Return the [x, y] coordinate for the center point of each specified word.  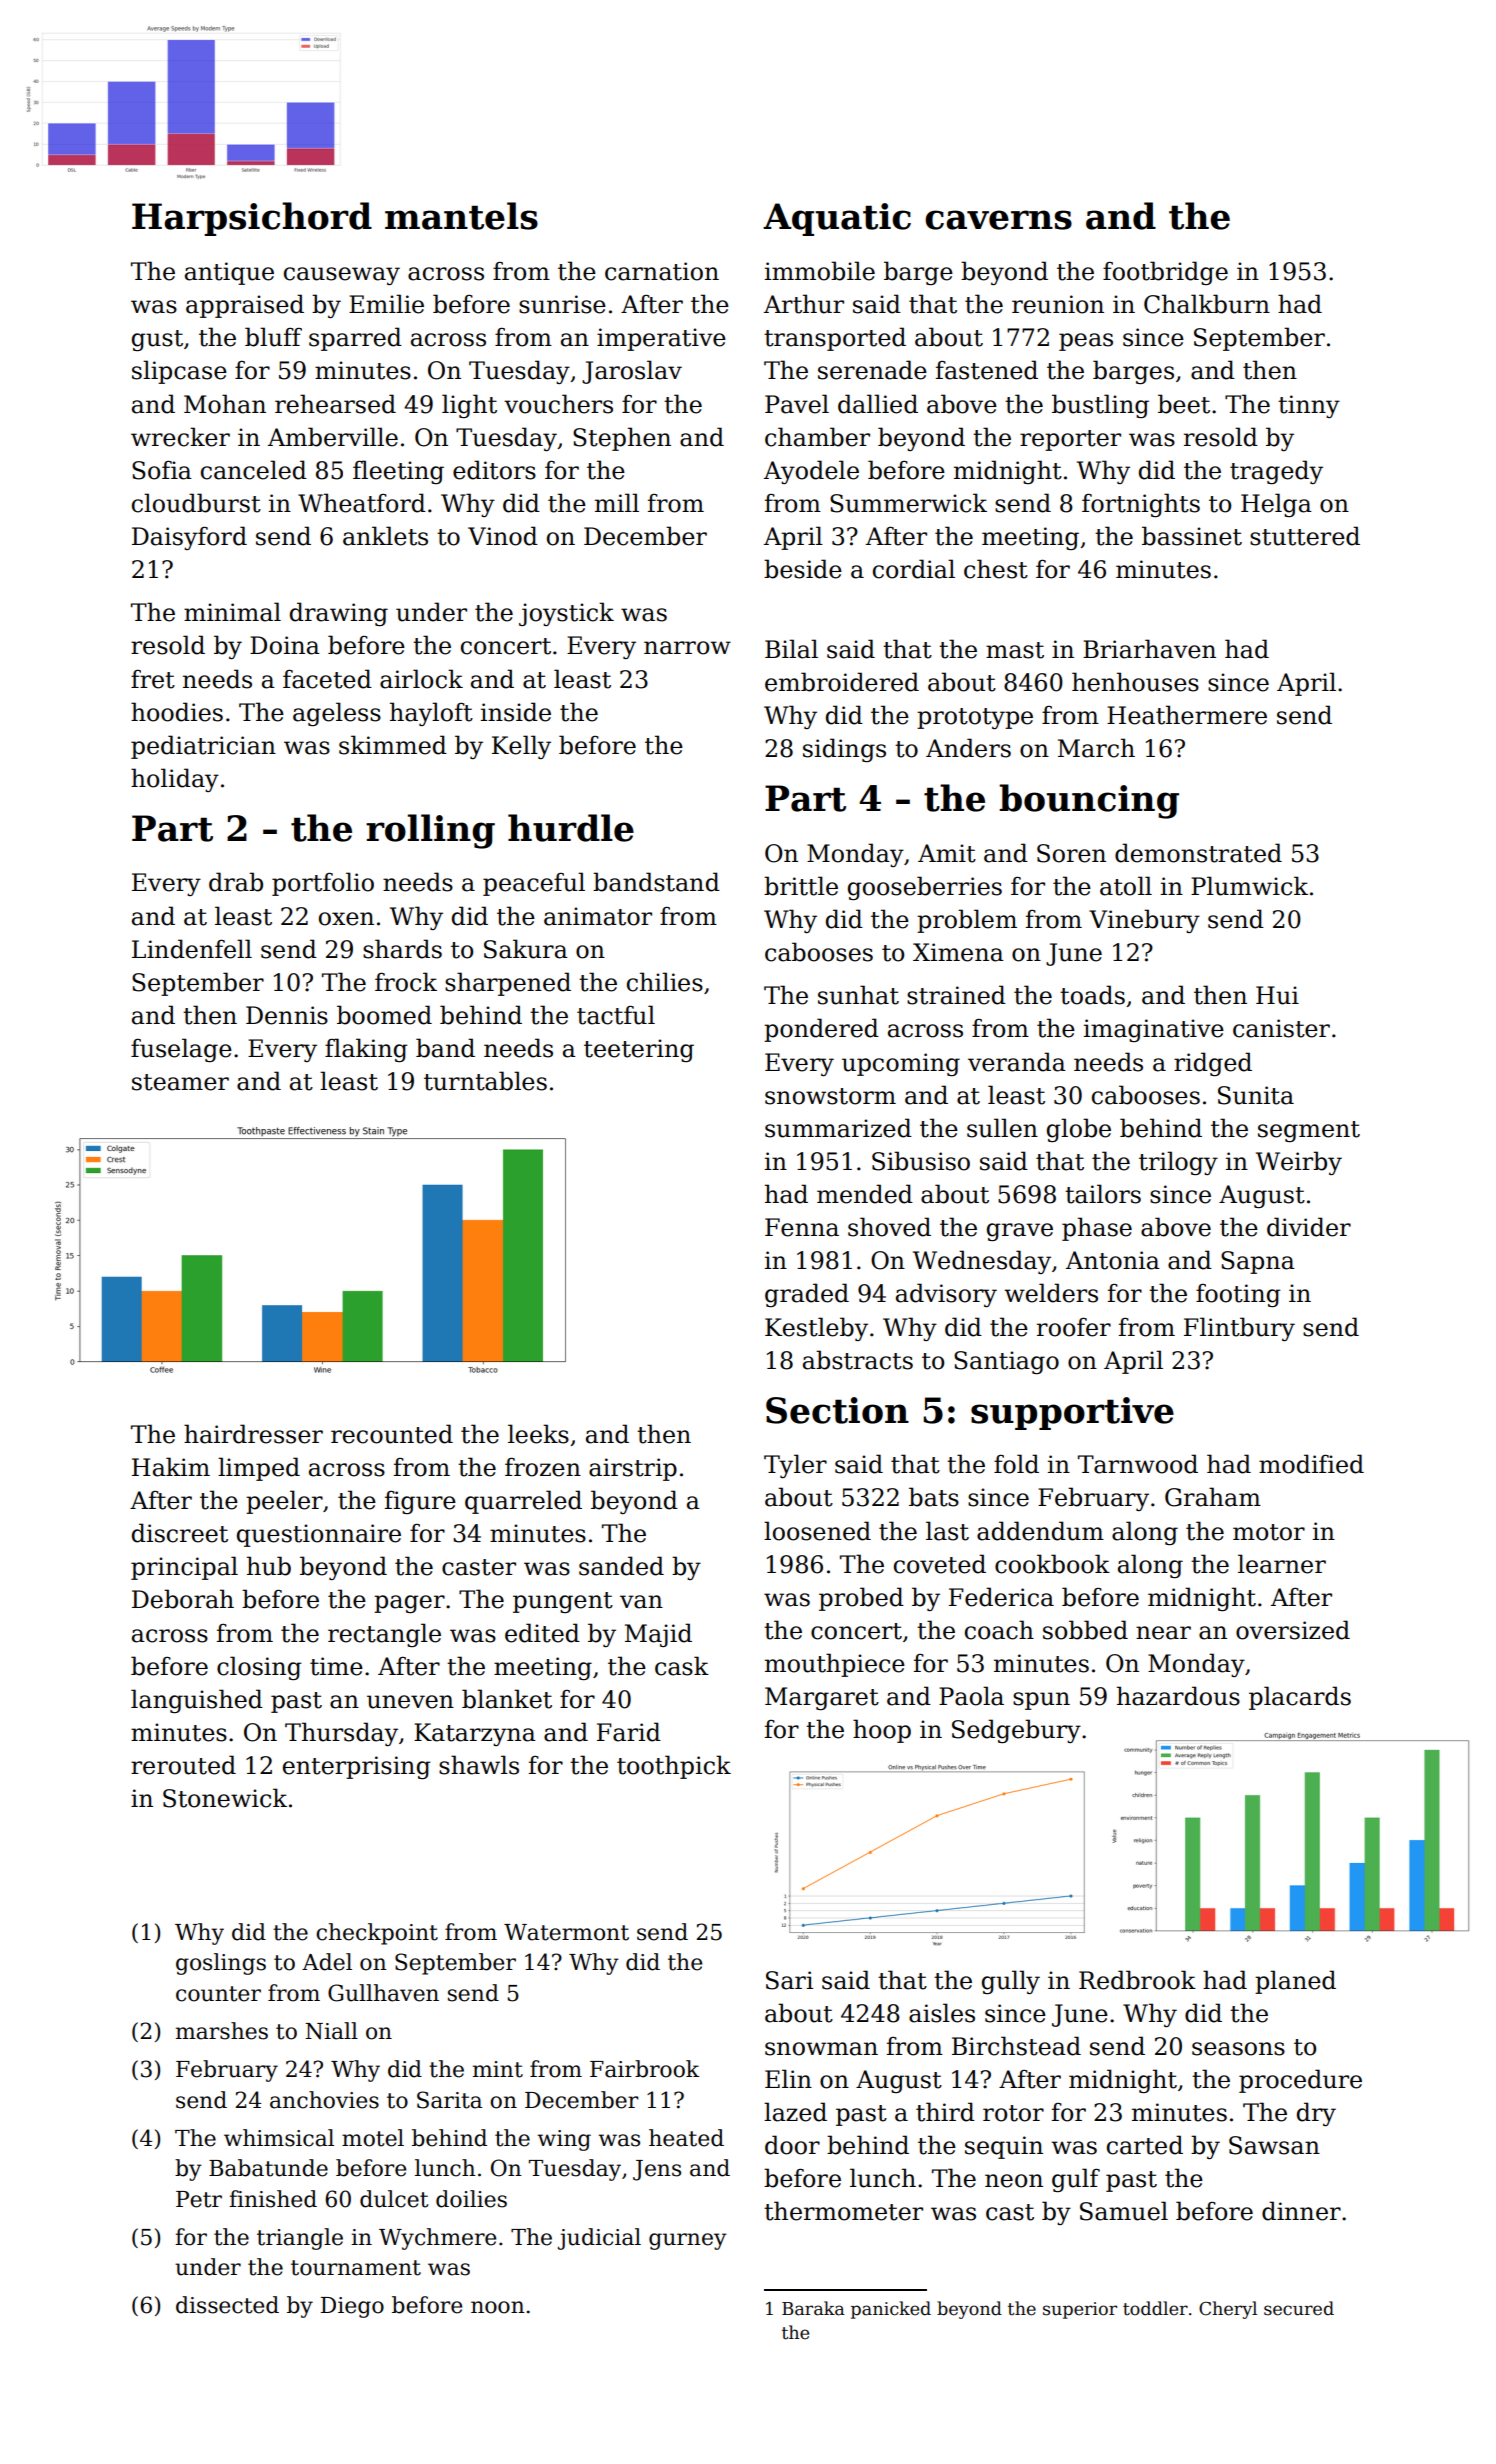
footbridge [1165, 273]
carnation [662, 271]
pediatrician [203, 747]
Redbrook [1137, 1980]
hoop [882, 1731]
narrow [687, 648]
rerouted [183, 1765]
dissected [227, 2305]
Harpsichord [252, 219]
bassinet [1192, 536]
